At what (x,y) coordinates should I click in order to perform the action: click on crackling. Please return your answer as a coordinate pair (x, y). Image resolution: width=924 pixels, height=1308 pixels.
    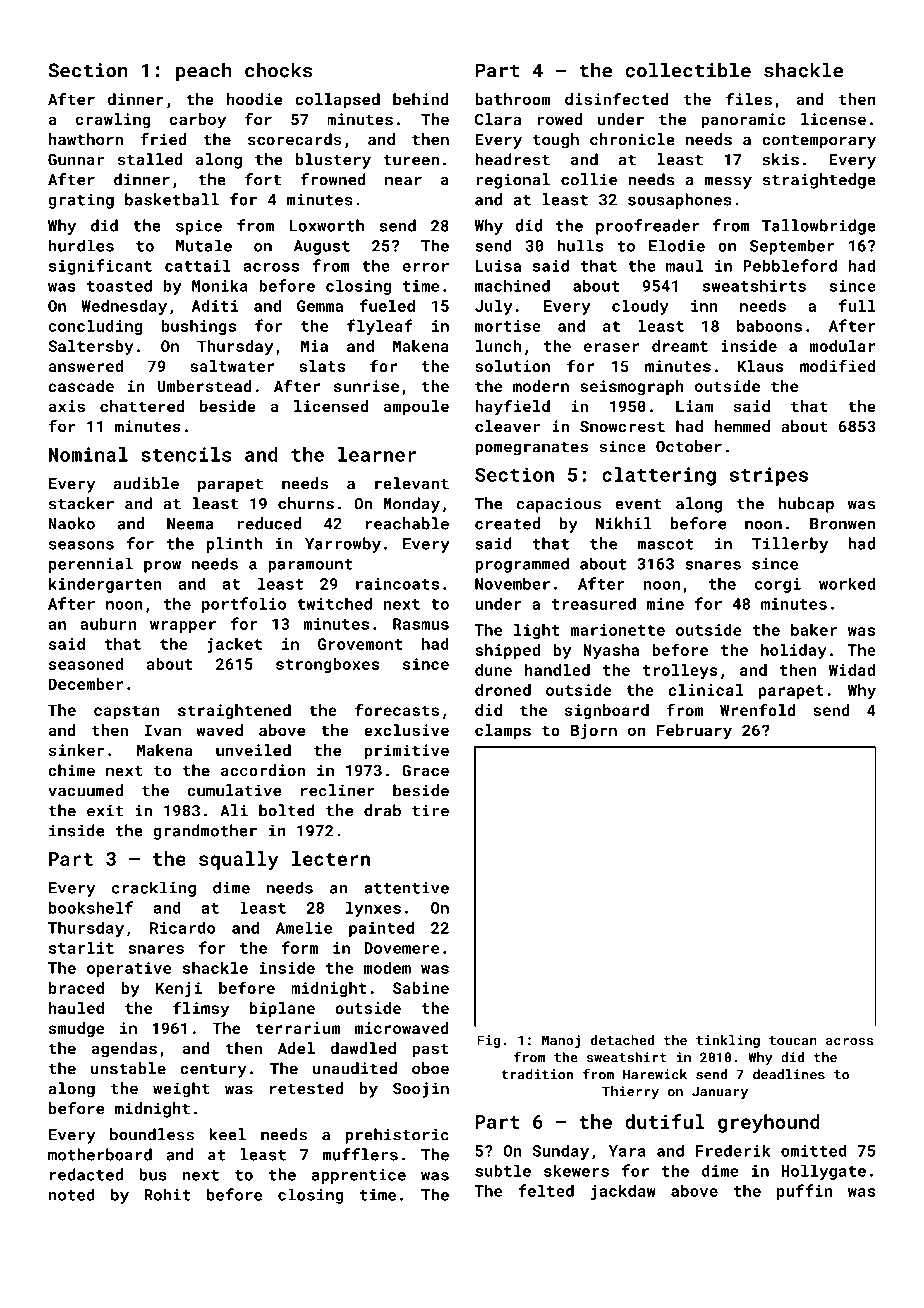
    Looking at the image, I should click on (154, 889).
